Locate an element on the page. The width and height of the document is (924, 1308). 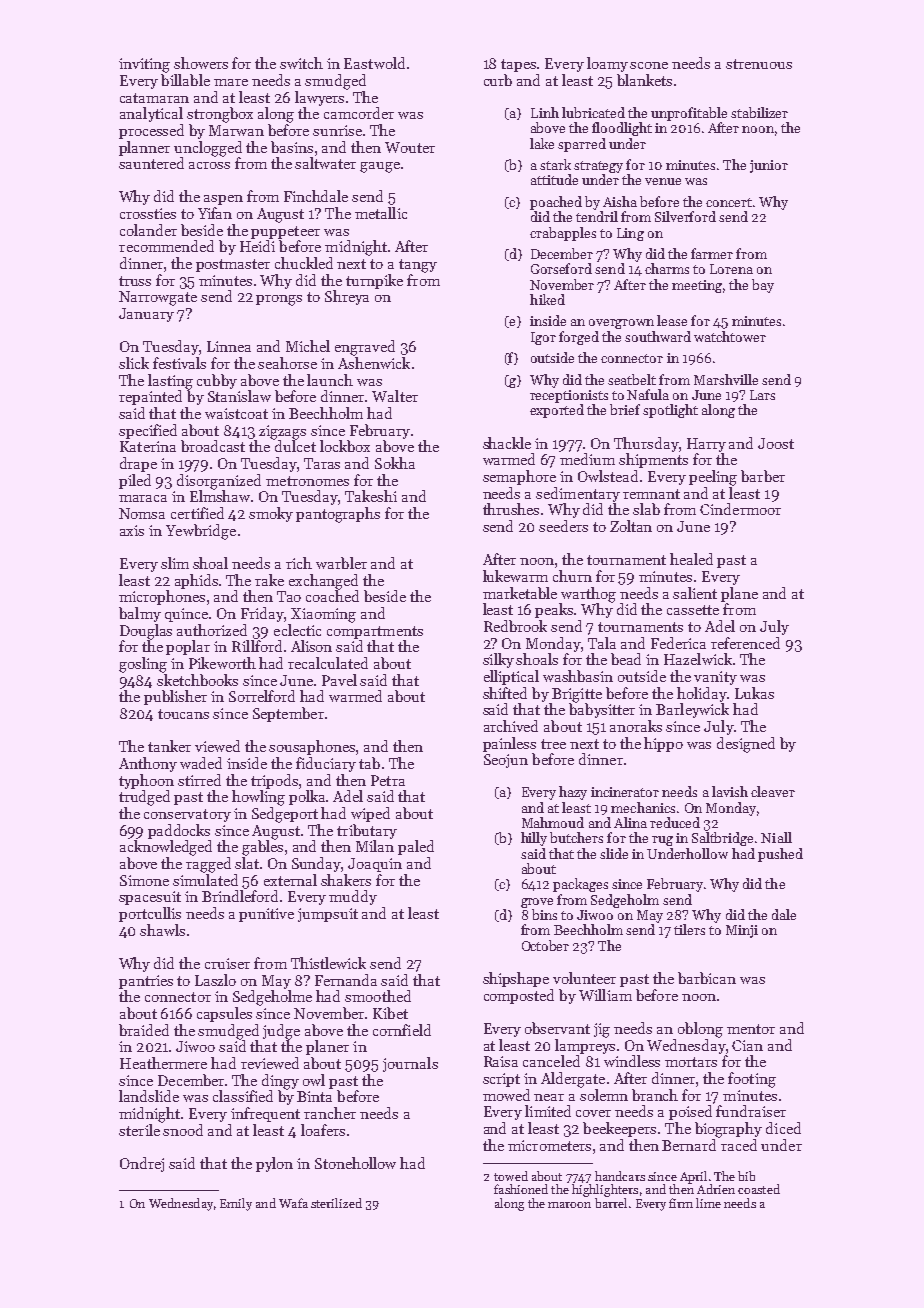
repainted is located at coordinates (150, 397).
